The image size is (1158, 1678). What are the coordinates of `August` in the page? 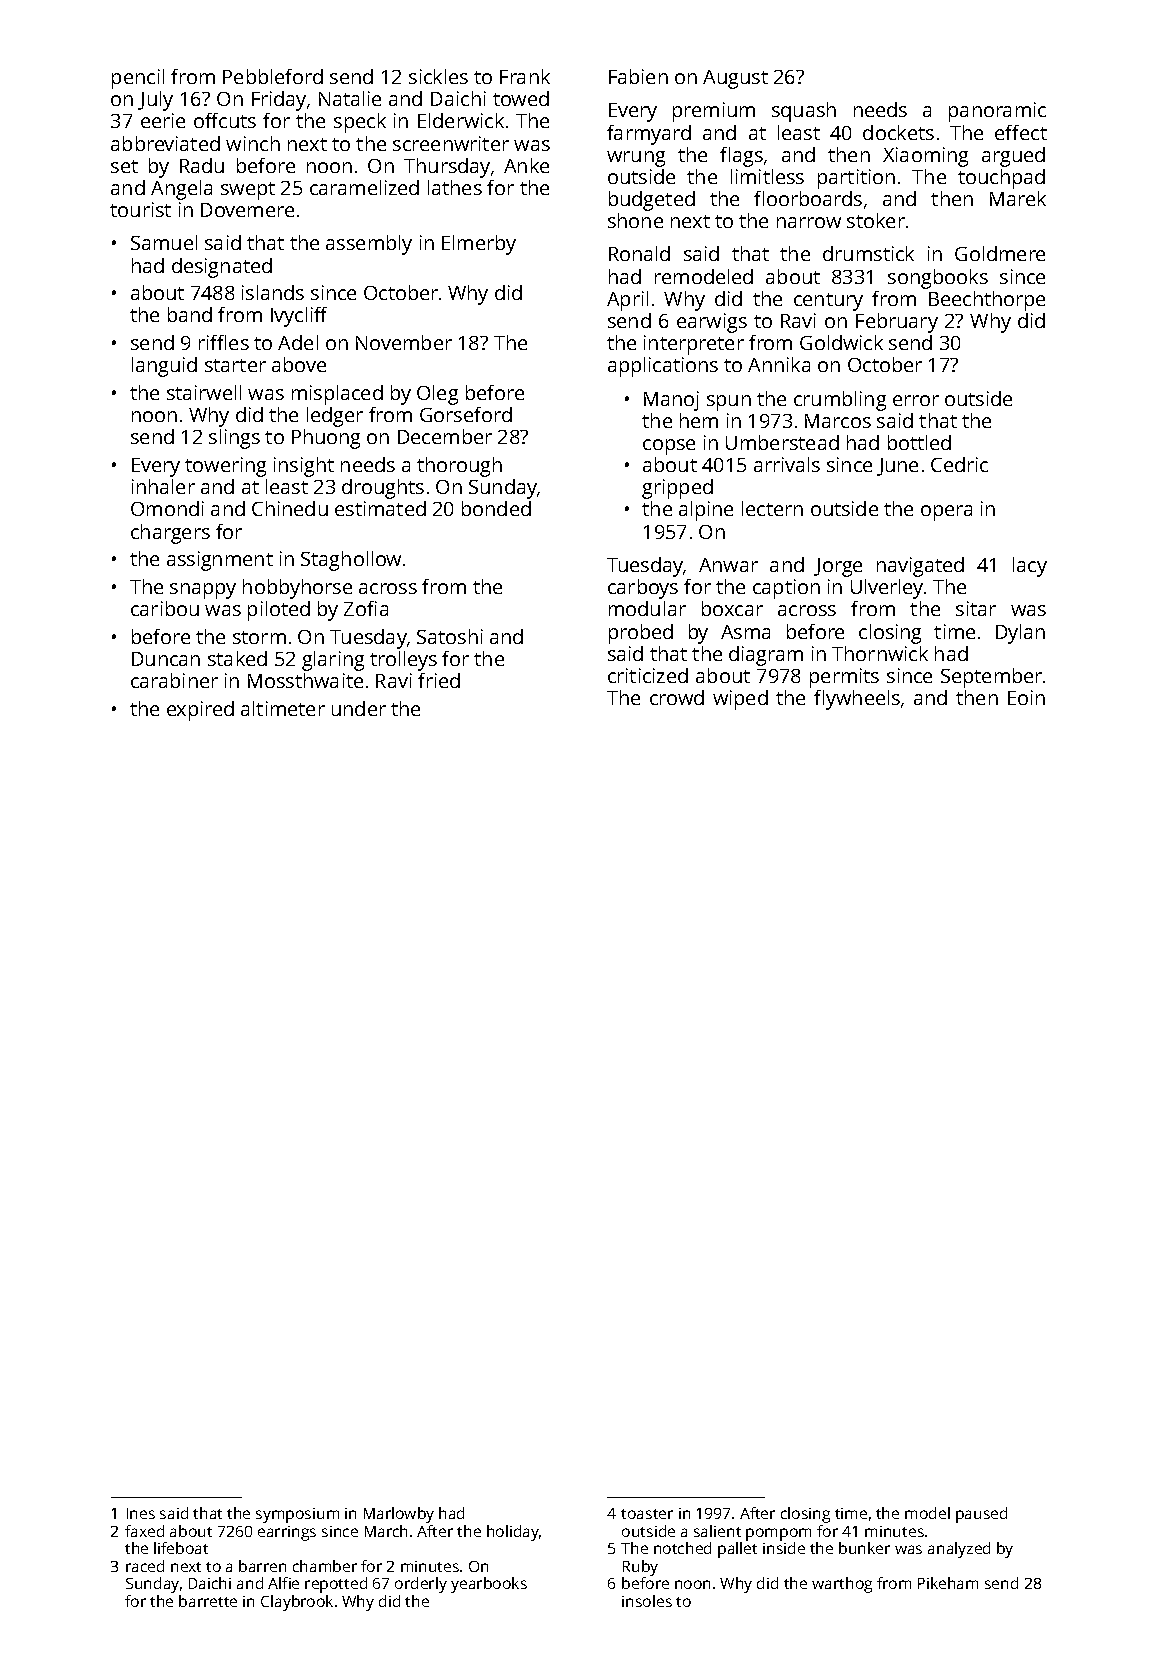 It's located at (735, 79).
